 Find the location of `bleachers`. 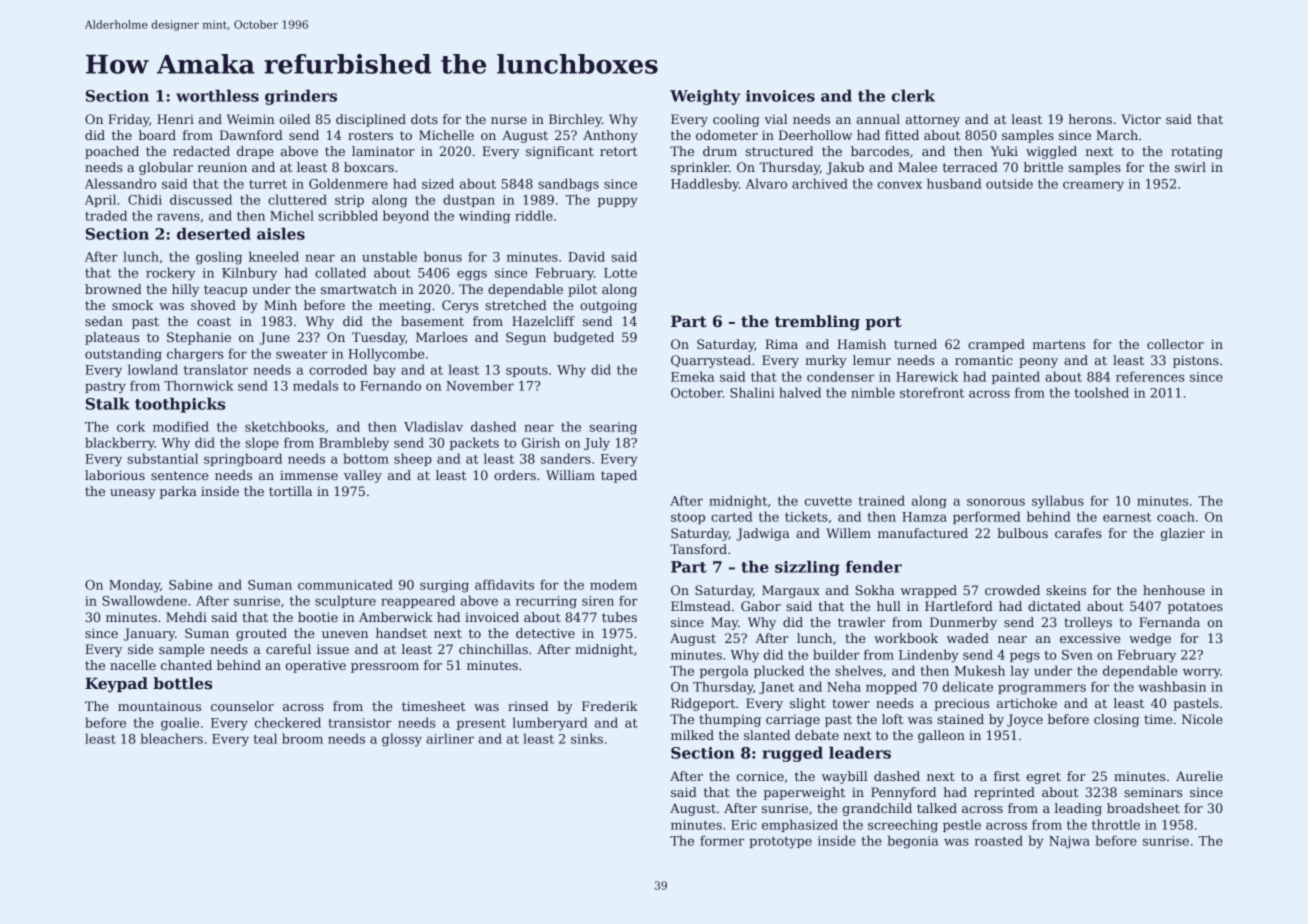

bleachers is located at coordinates (172, 738).
